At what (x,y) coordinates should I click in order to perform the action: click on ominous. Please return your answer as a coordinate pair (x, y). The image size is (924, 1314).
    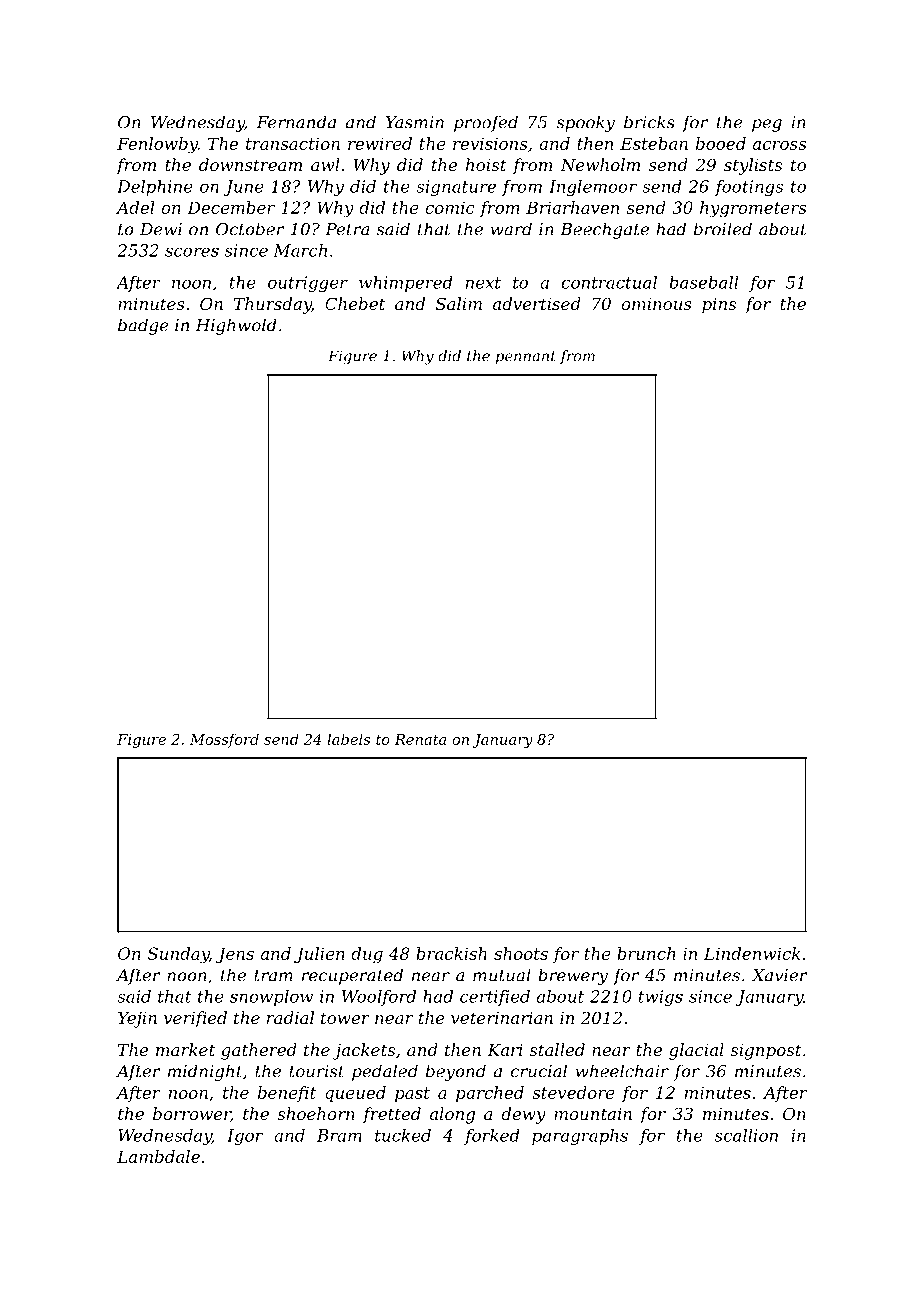
    Looking at the image, I should click on (656, 304).
